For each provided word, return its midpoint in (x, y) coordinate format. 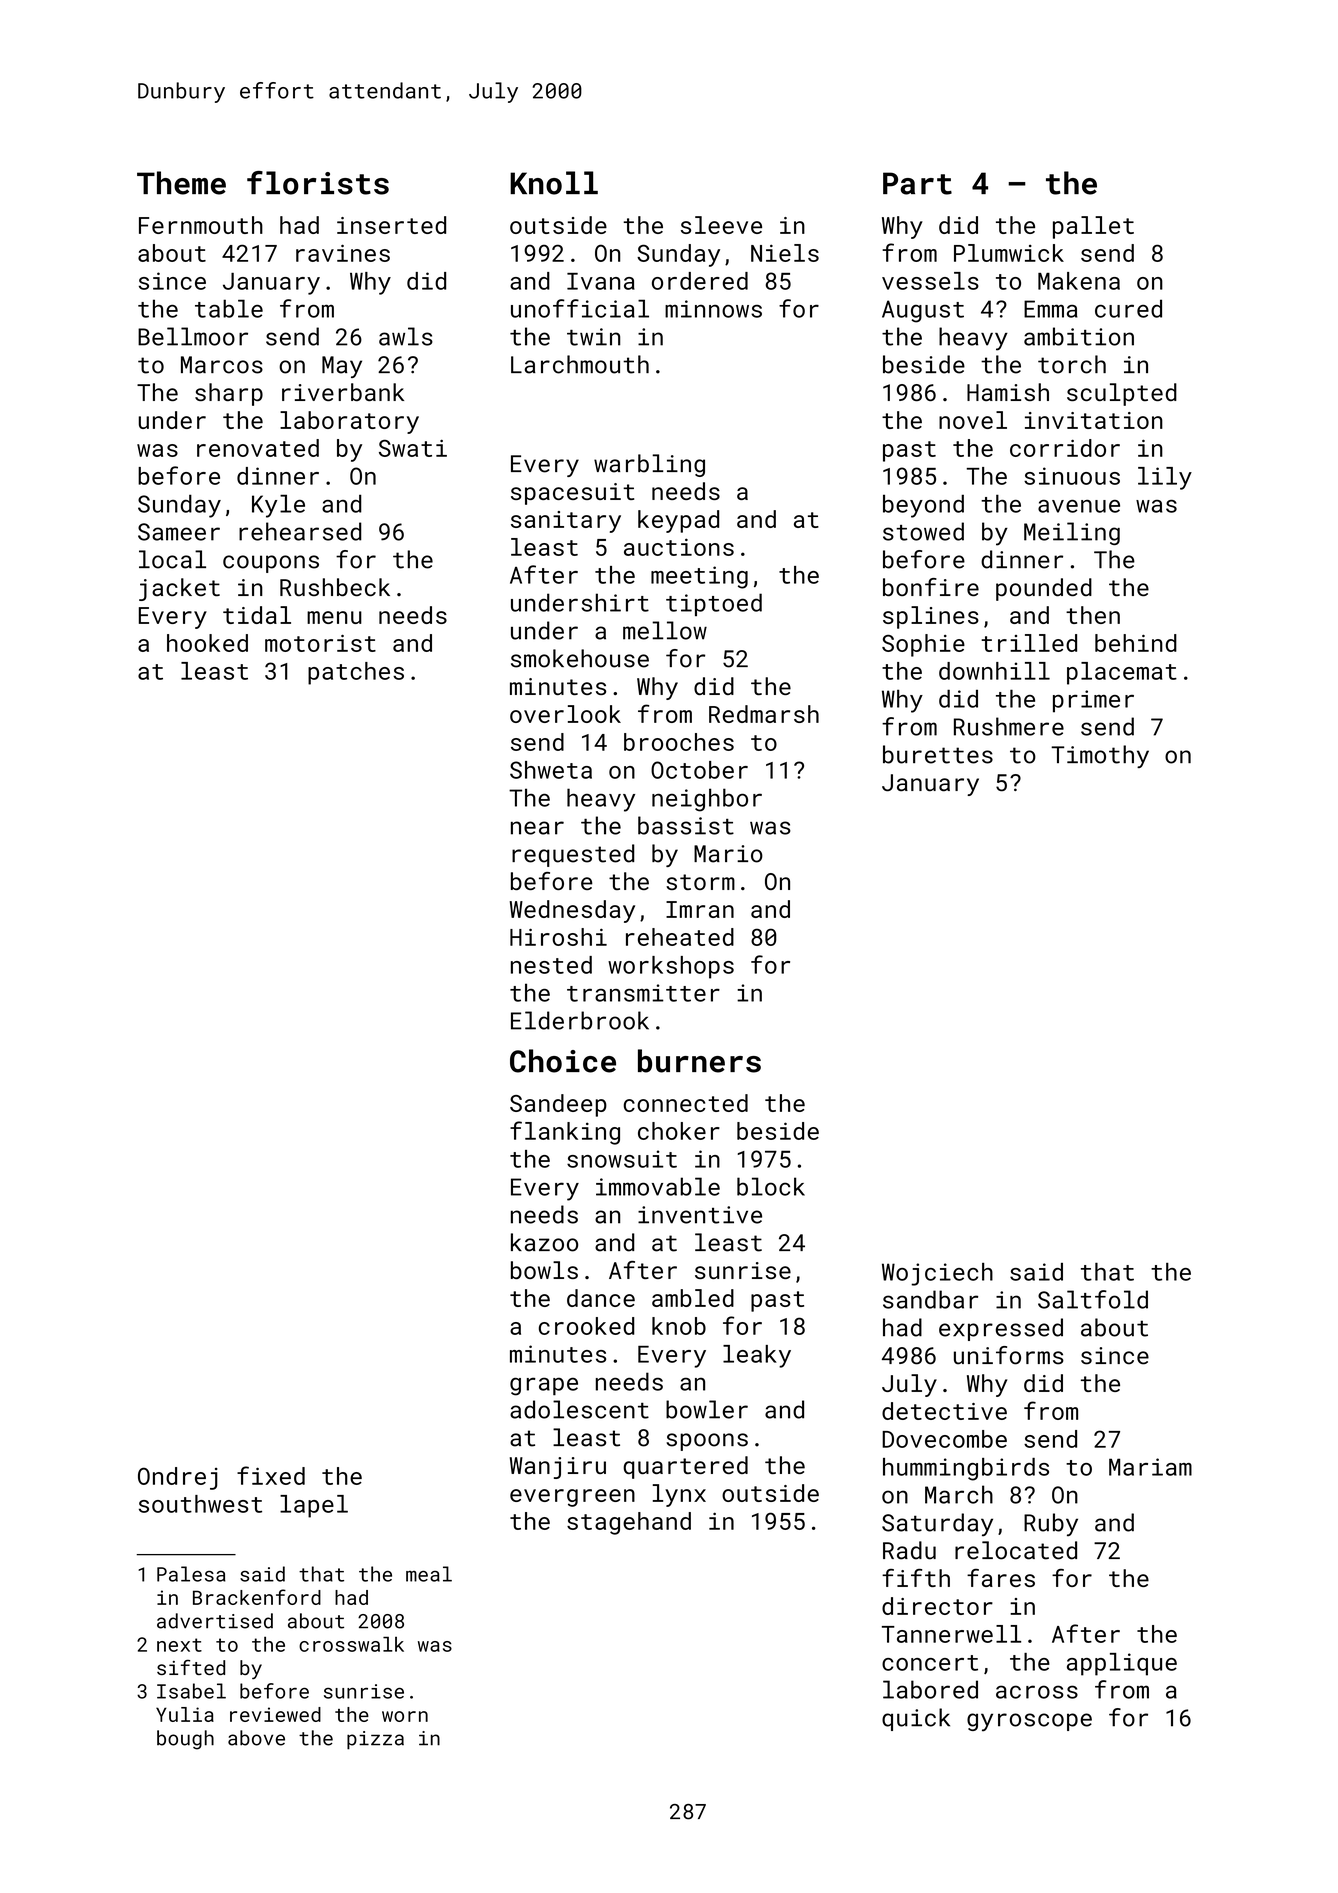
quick (916, 1719)
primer (1093, 701)
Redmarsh (764, 714)
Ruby (1051, 1524)
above (256, 1738)
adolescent (579, 1409)
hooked (207, 643)
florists (318, 183)
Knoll (554, 183)
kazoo (544, 1242)
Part (917, 183)
